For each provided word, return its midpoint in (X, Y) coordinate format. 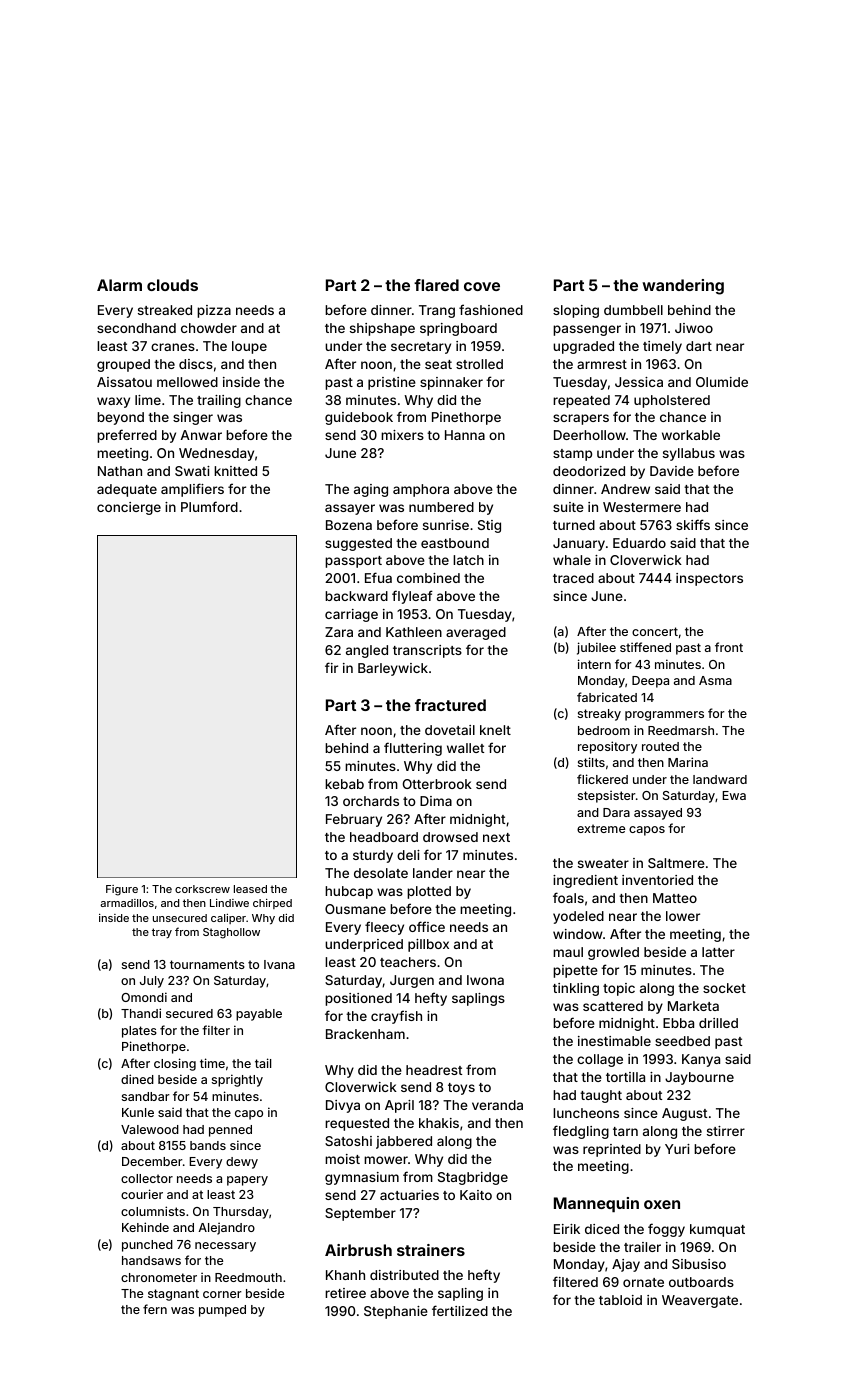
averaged (476, 633)
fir (331, 667)
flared (436, 285)
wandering (683, 287)
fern (155, 1309)
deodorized (589, 471)
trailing (219, 401)
